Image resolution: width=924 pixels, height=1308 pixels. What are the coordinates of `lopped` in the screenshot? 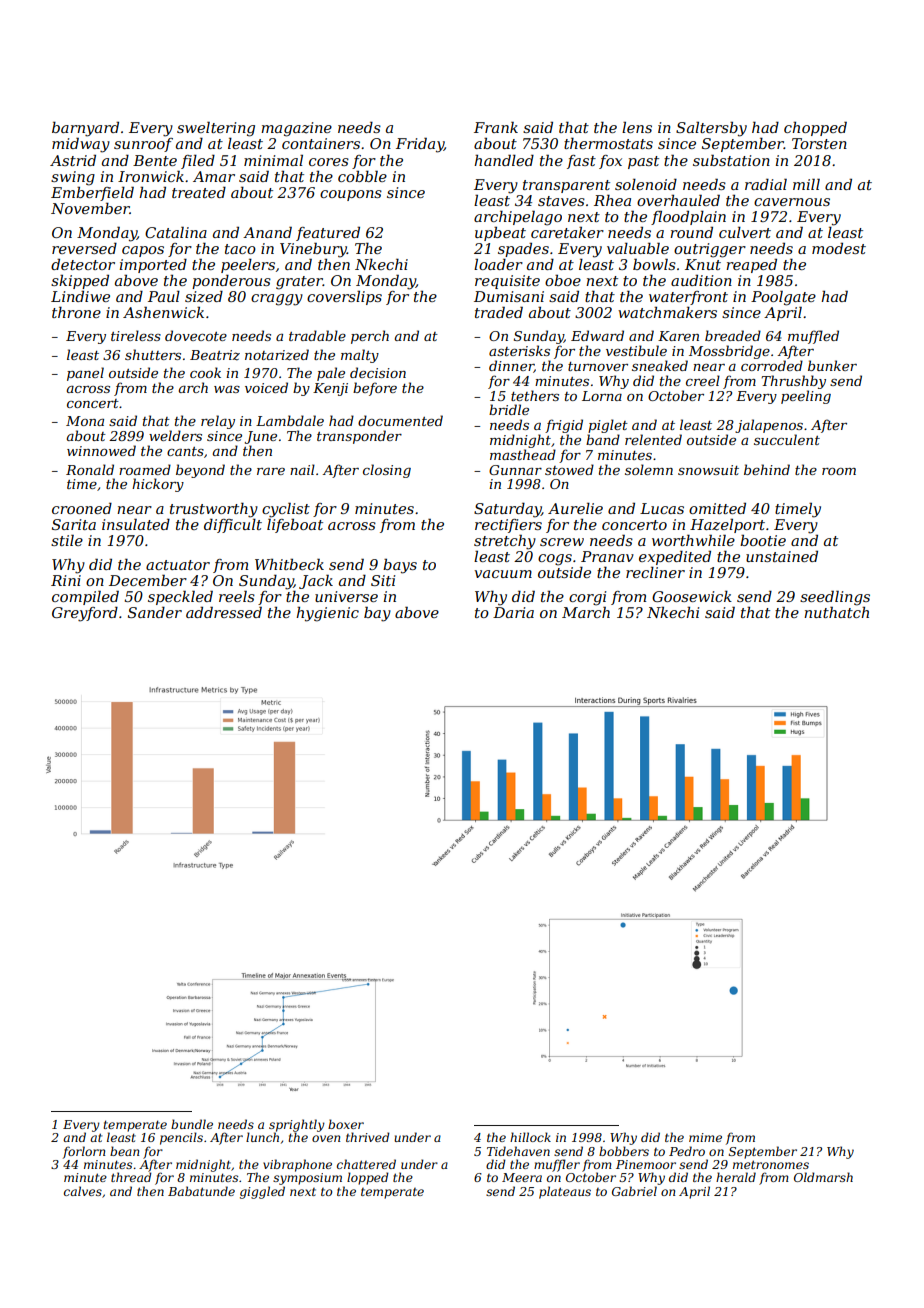 It's located at (368, 1178).
